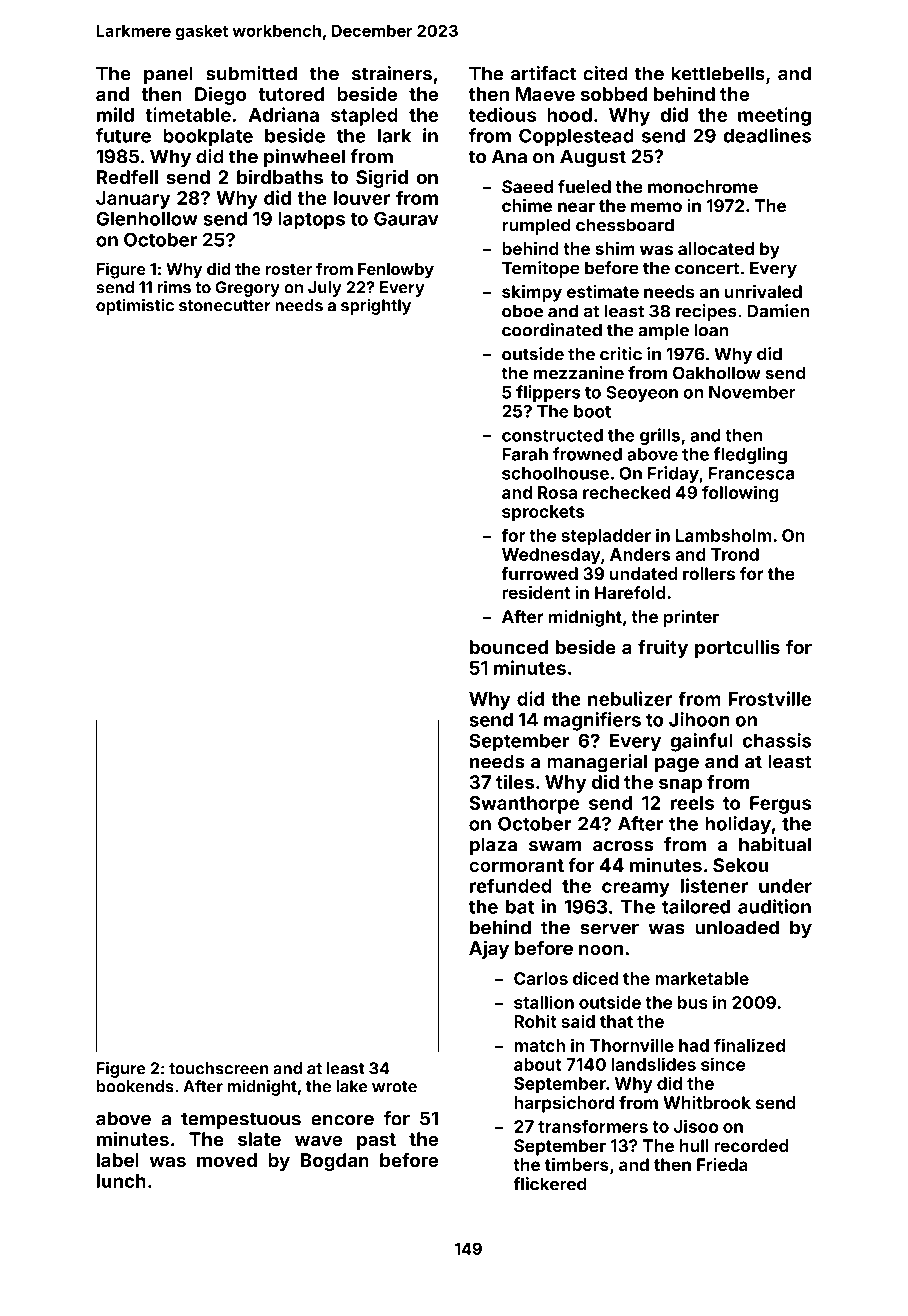 The width and height of the image is (908, 1316). What do you see at coordinates (135, 1086) in the image?
I see `bookends` at bounding box center [135, 1086].
